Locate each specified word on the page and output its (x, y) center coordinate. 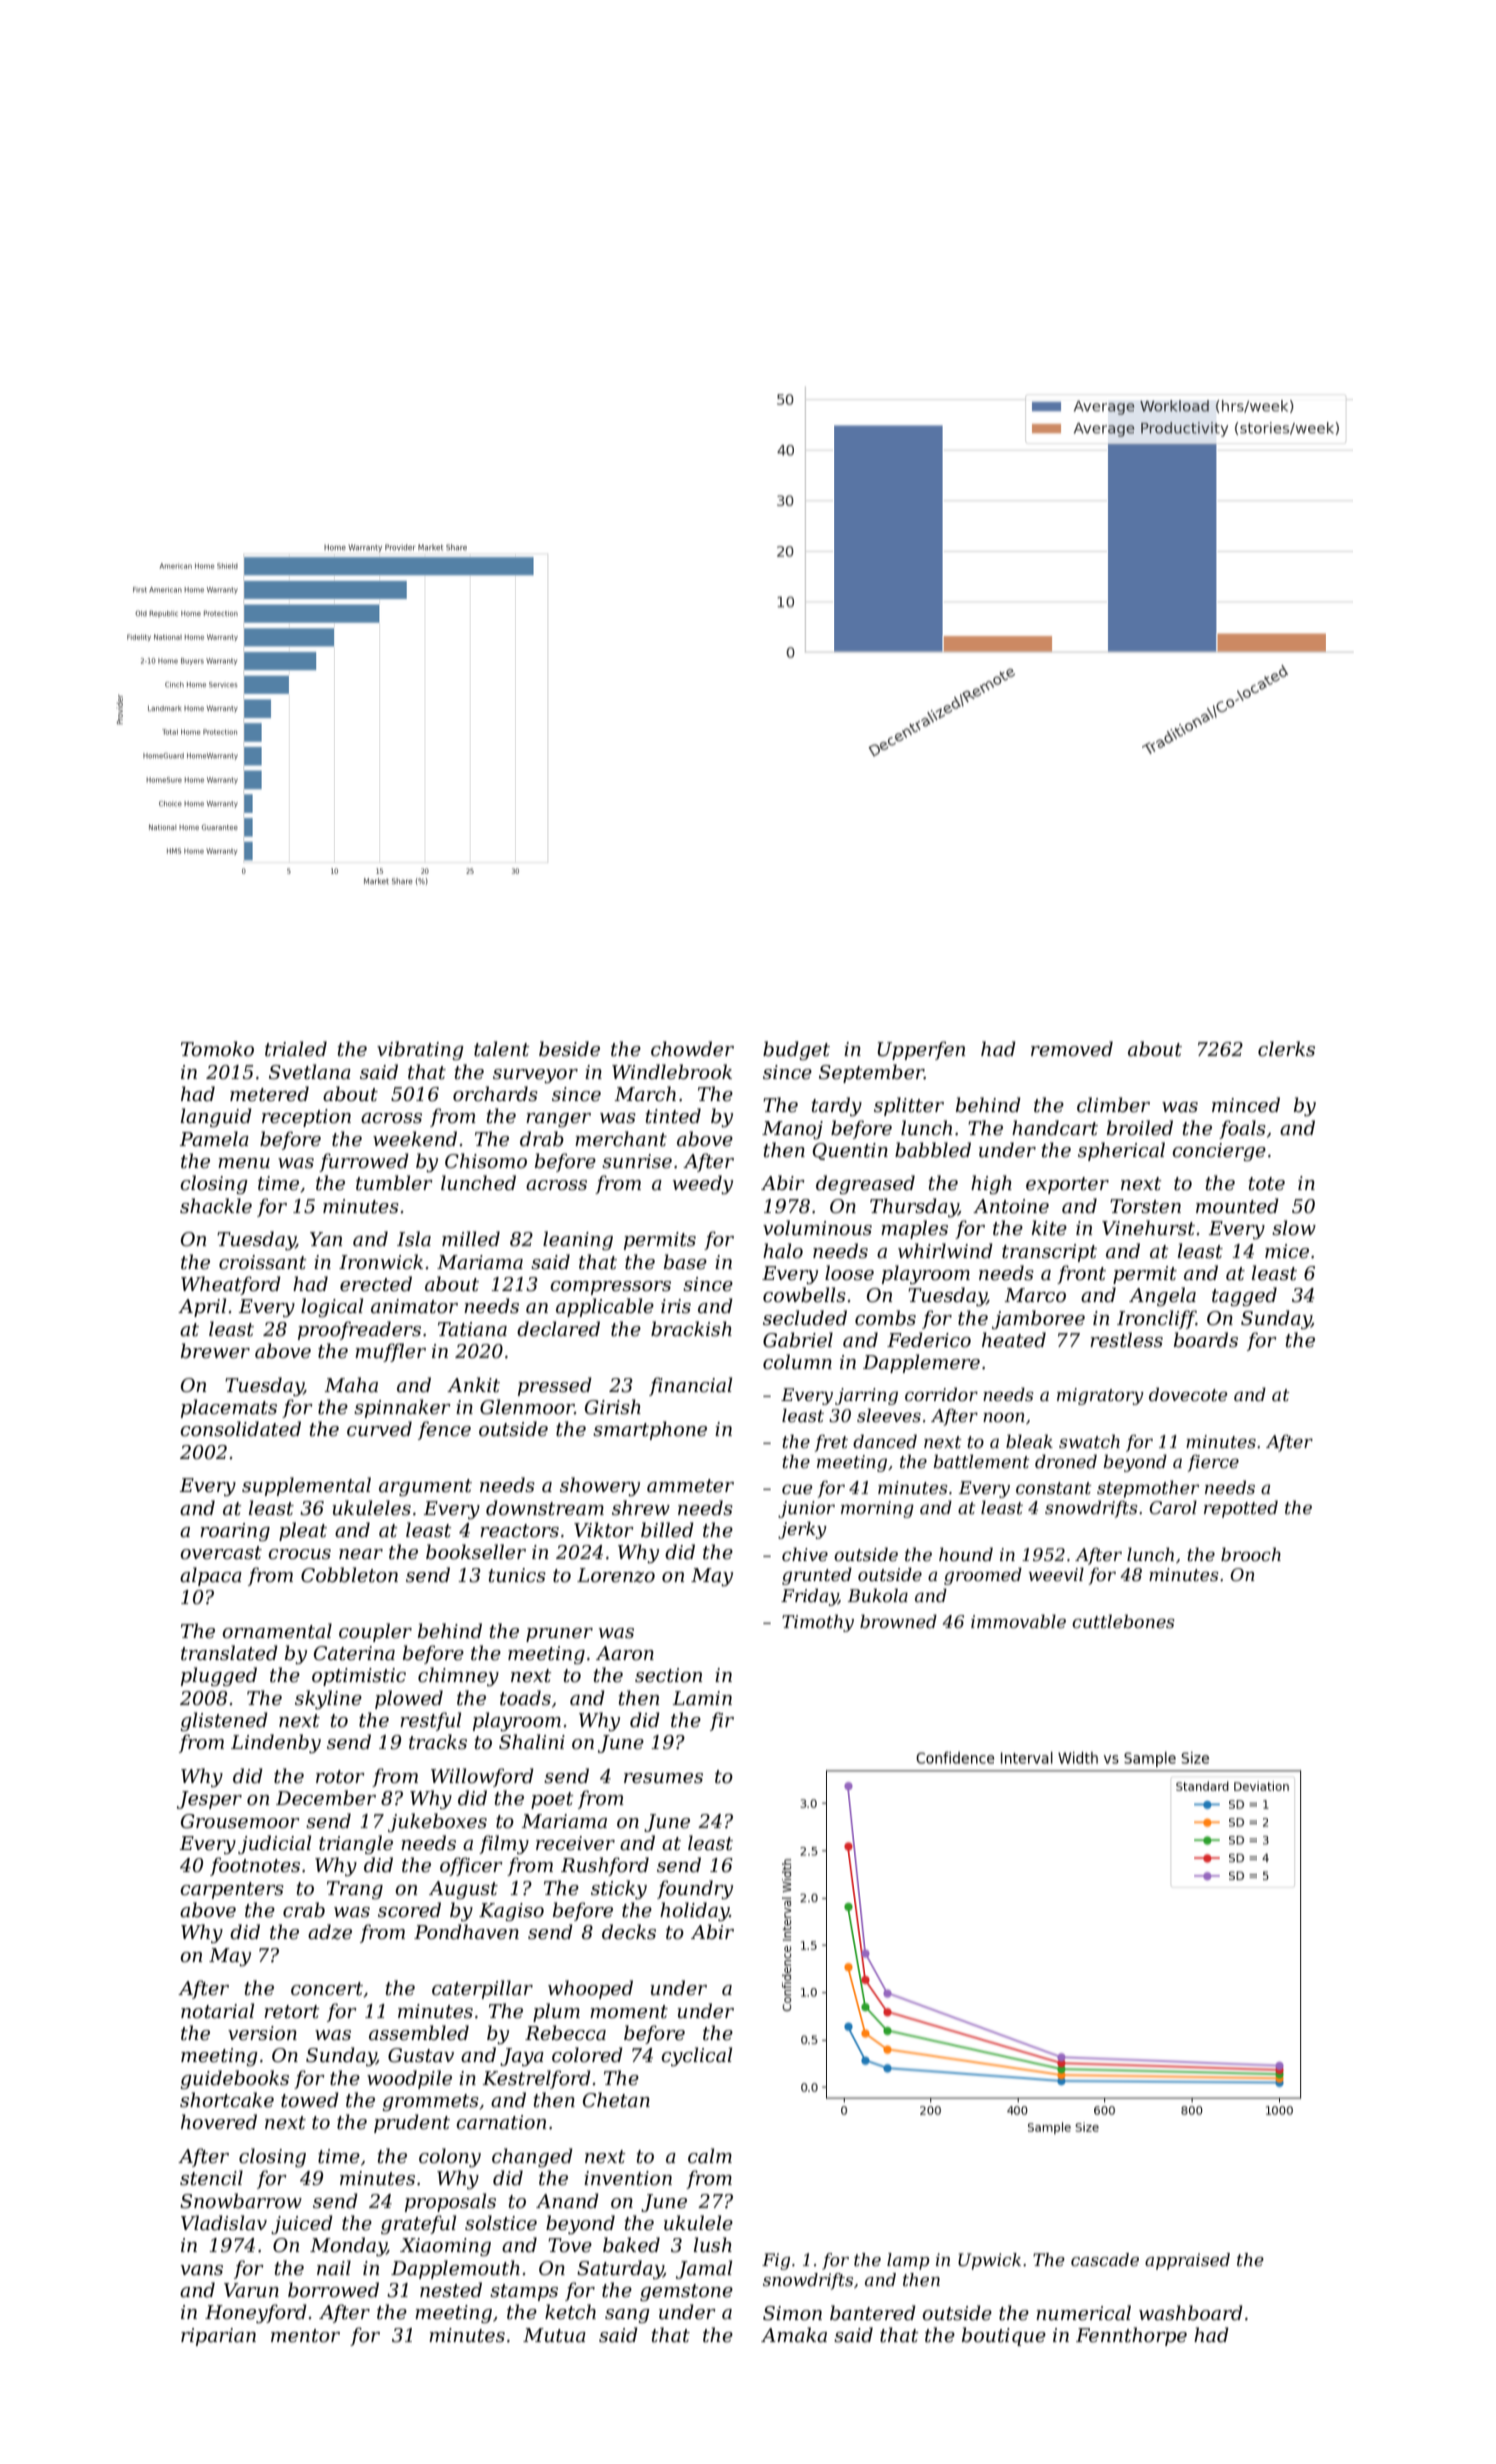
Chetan (616, 2100)
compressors (610, 1288)
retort (292, 2012)
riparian (218, 2337)
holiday (694, 1911)
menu (244, 1163)
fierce (1213, 1463)
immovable (1018, 1621)
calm (710, 2156)
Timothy (818, 1623)
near (361, 1554)
